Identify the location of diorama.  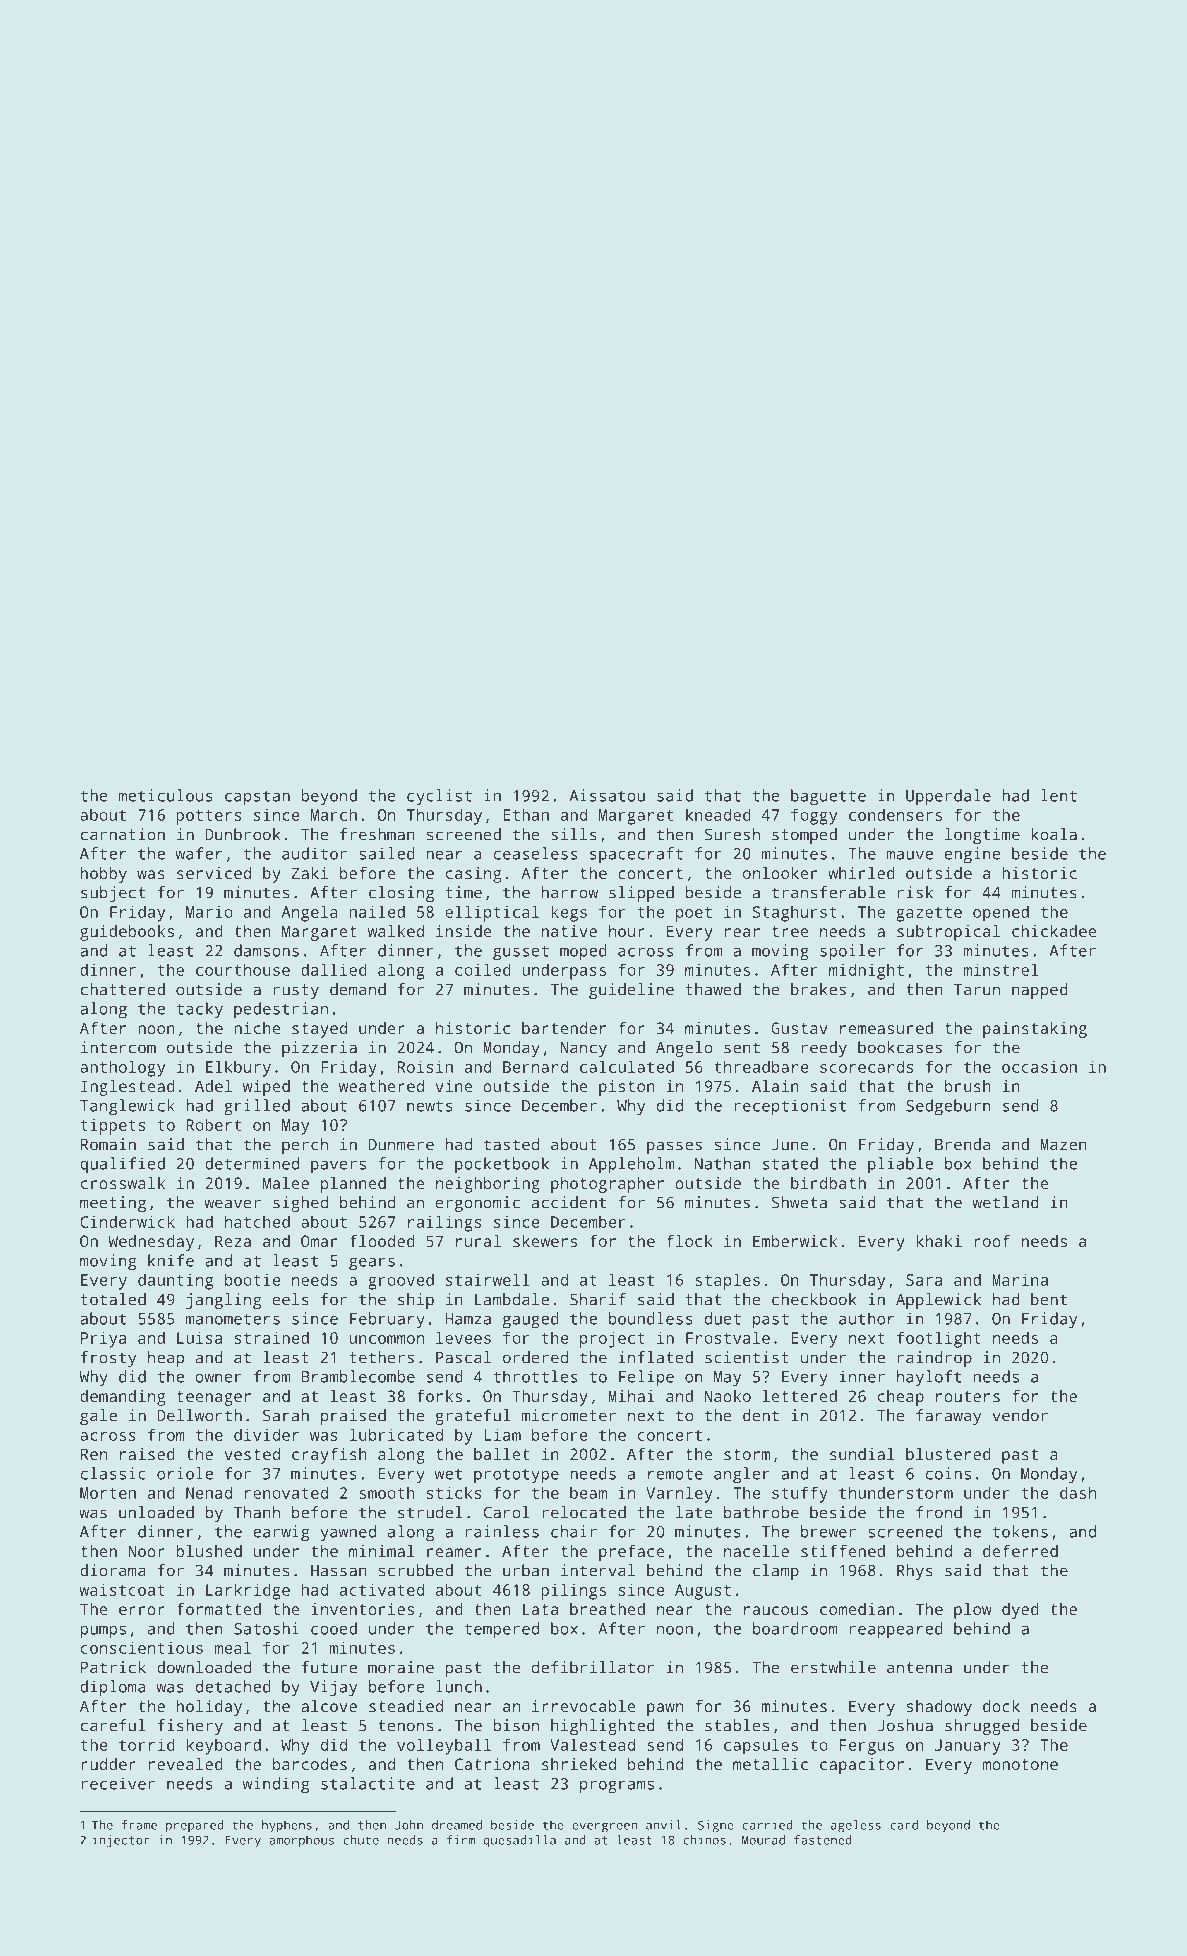
(113, 1570).
